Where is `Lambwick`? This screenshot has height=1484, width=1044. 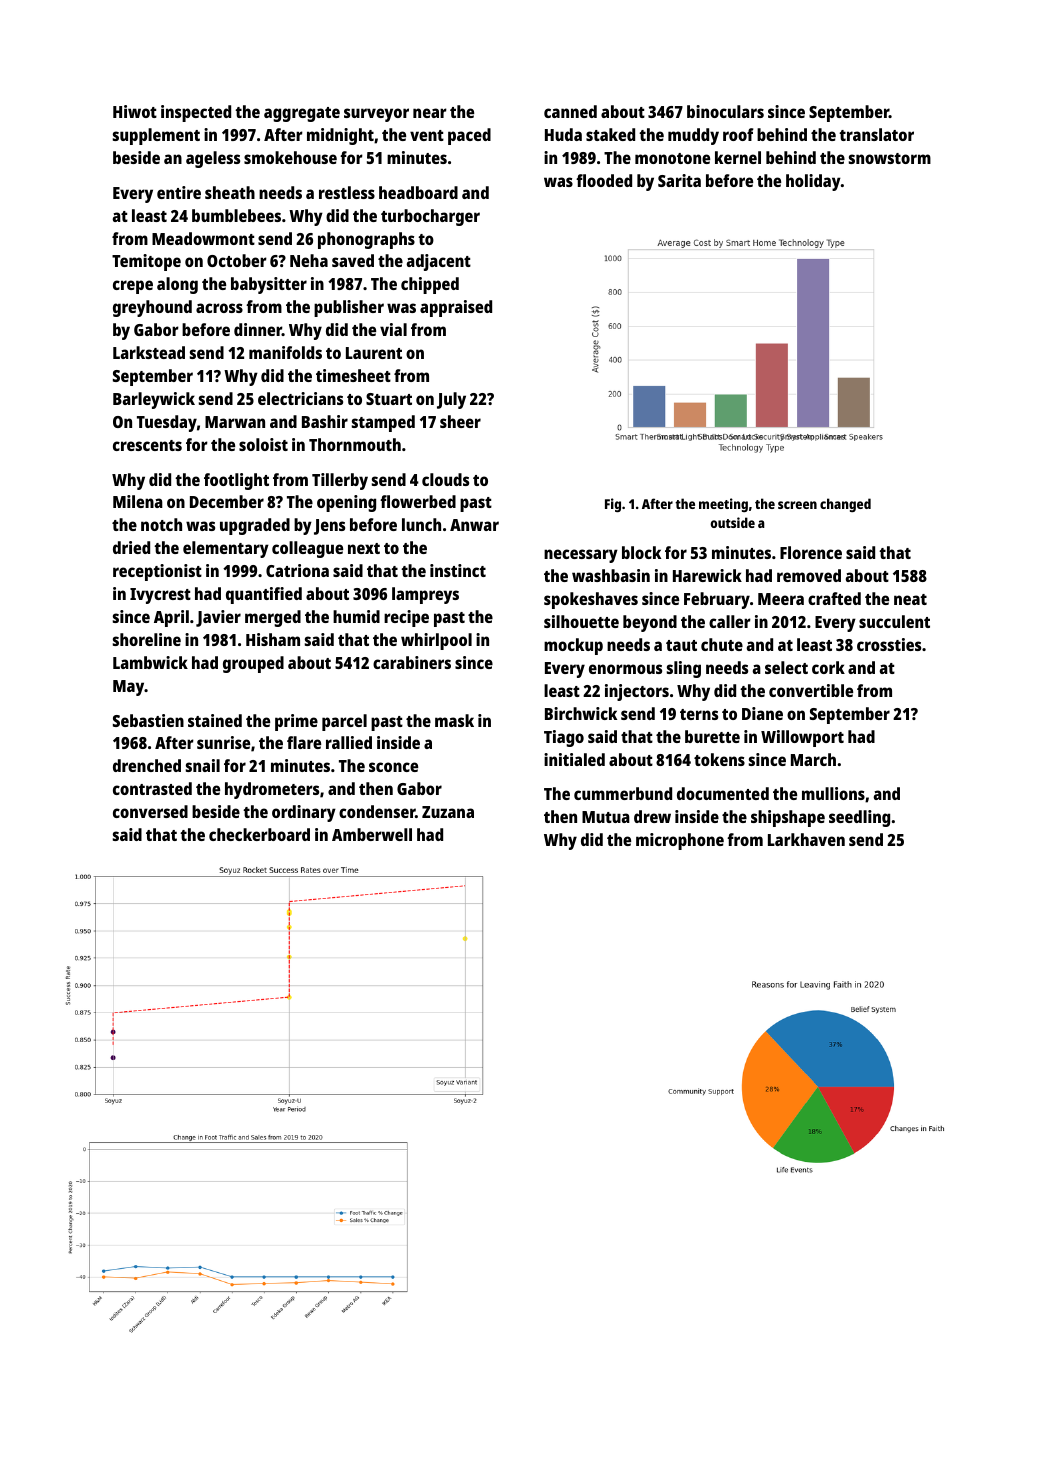
Lambwick is located at coordinates (150, 662).
